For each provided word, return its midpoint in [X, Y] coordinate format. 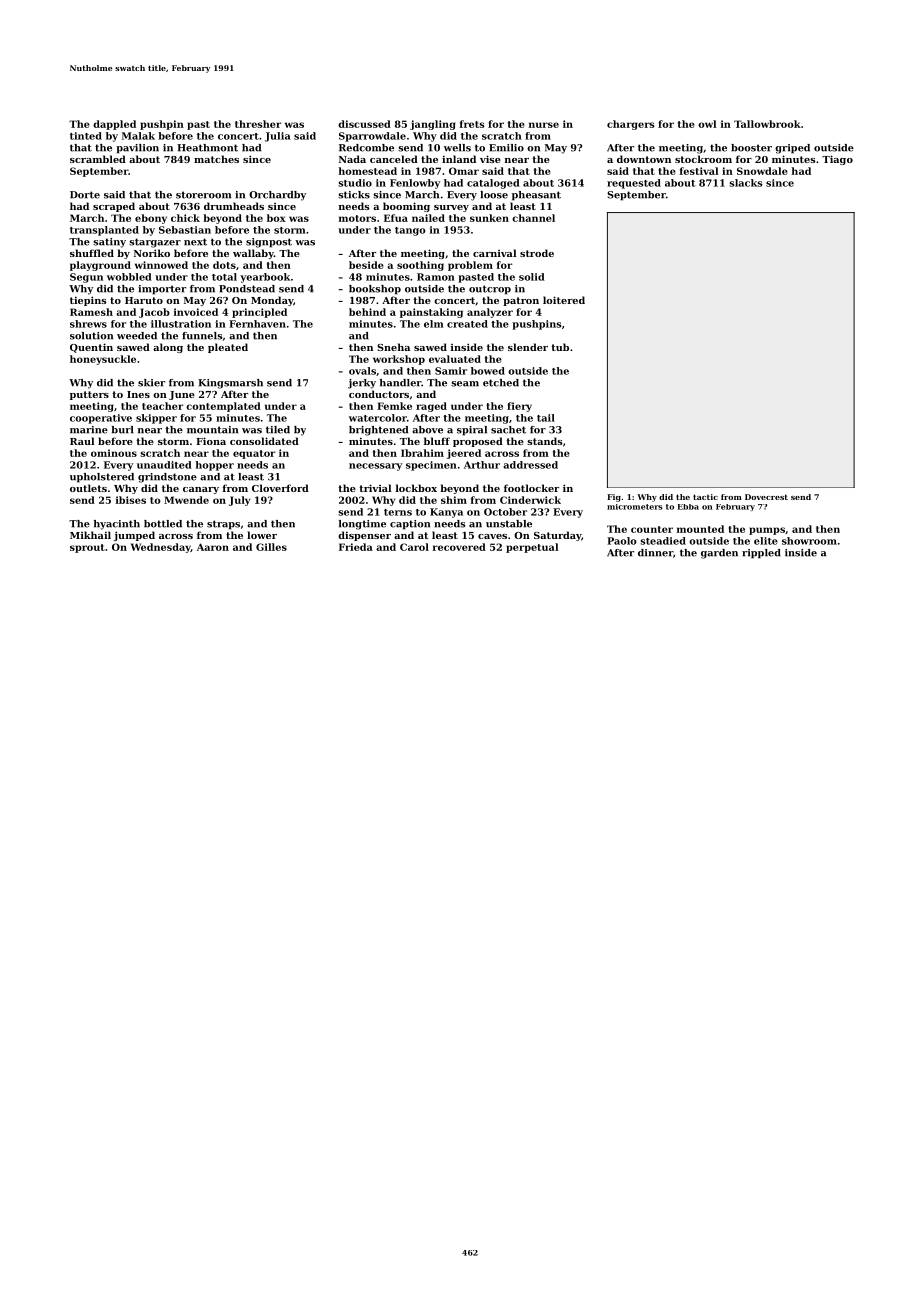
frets [472, 124]
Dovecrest [766, 497]
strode [537, 253]
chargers [630, 125]
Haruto [144, 300]
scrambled [98, 159]
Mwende [186, 500]
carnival [495, 253]
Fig [614, 498]
